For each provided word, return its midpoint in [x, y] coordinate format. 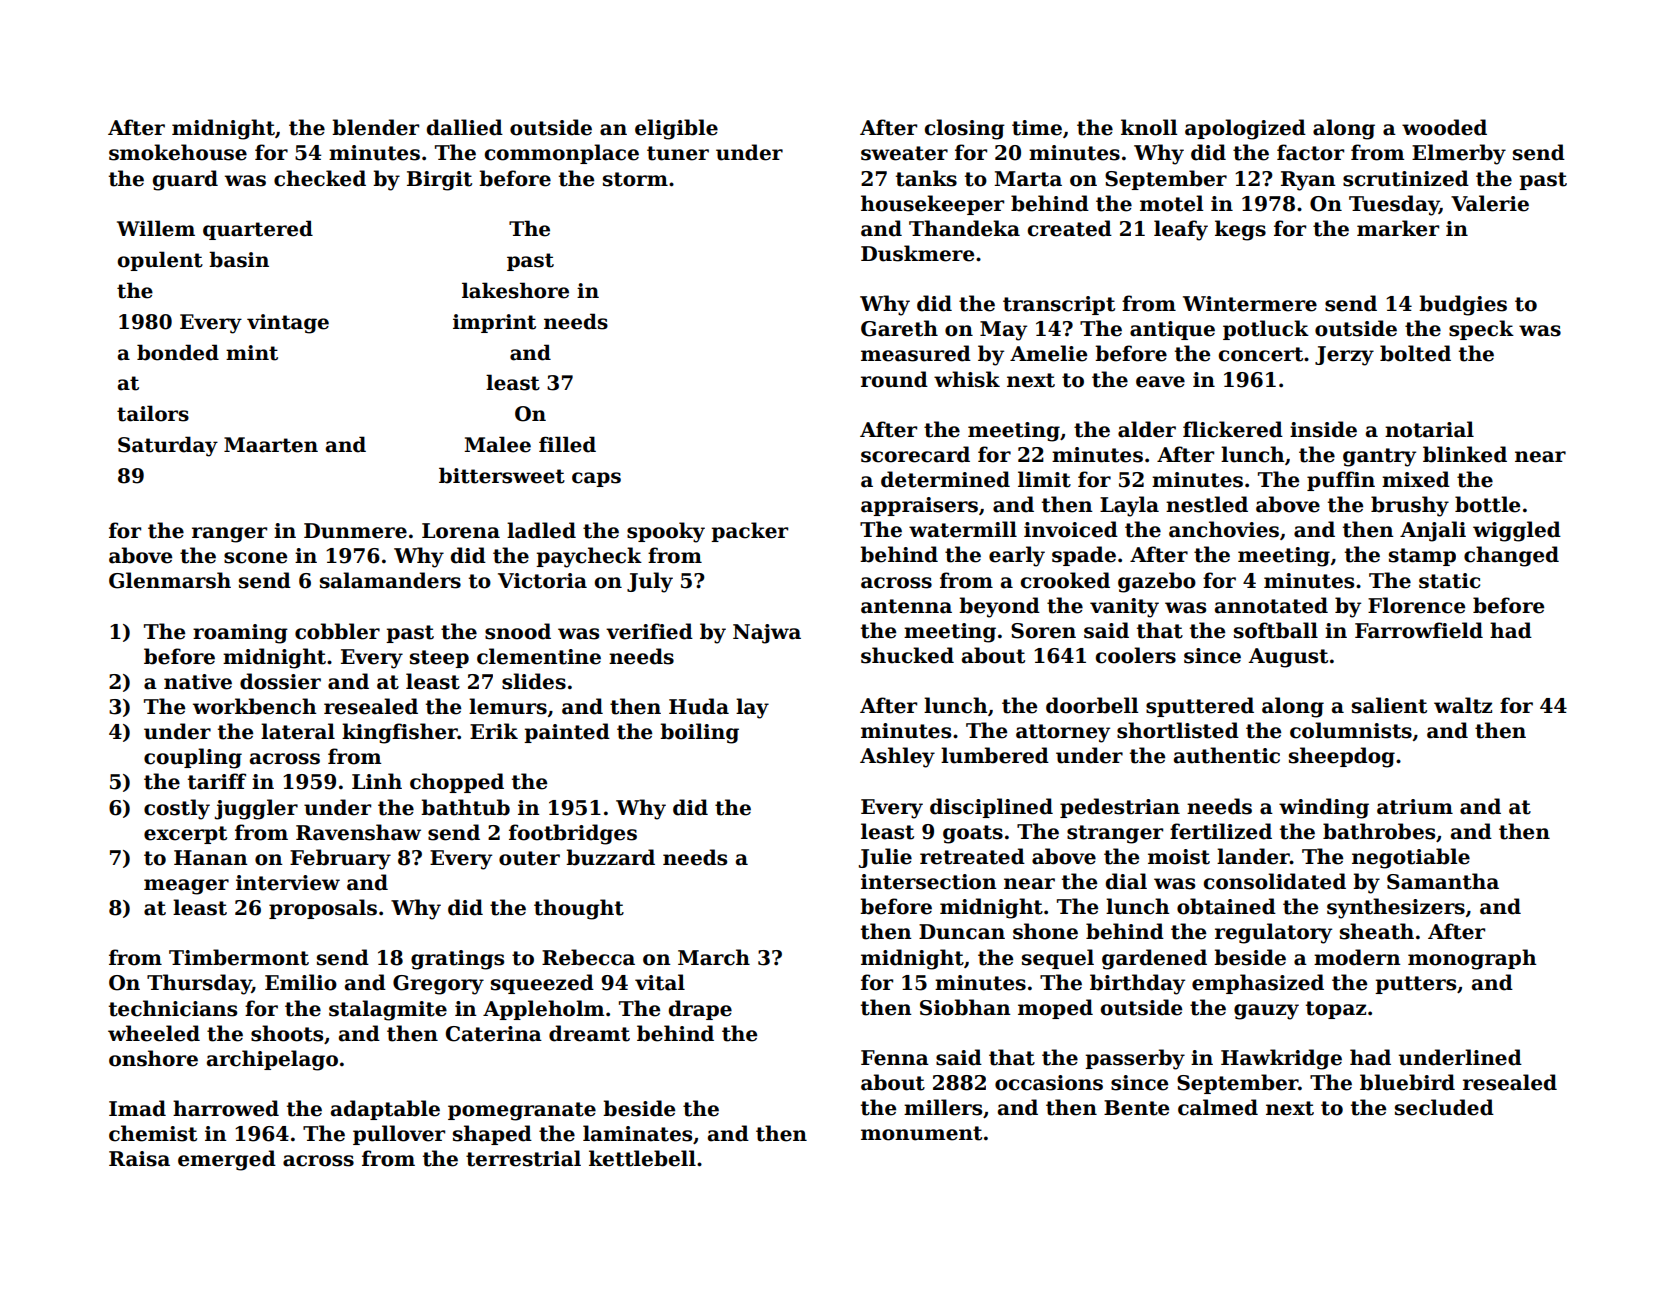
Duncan [962, 932]
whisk [967, 379]
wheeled [154, 1033]
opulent [160, 261]
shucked [907, 655]
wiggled [1517, 531]
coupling [193, 758]
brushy [1410, 506]
